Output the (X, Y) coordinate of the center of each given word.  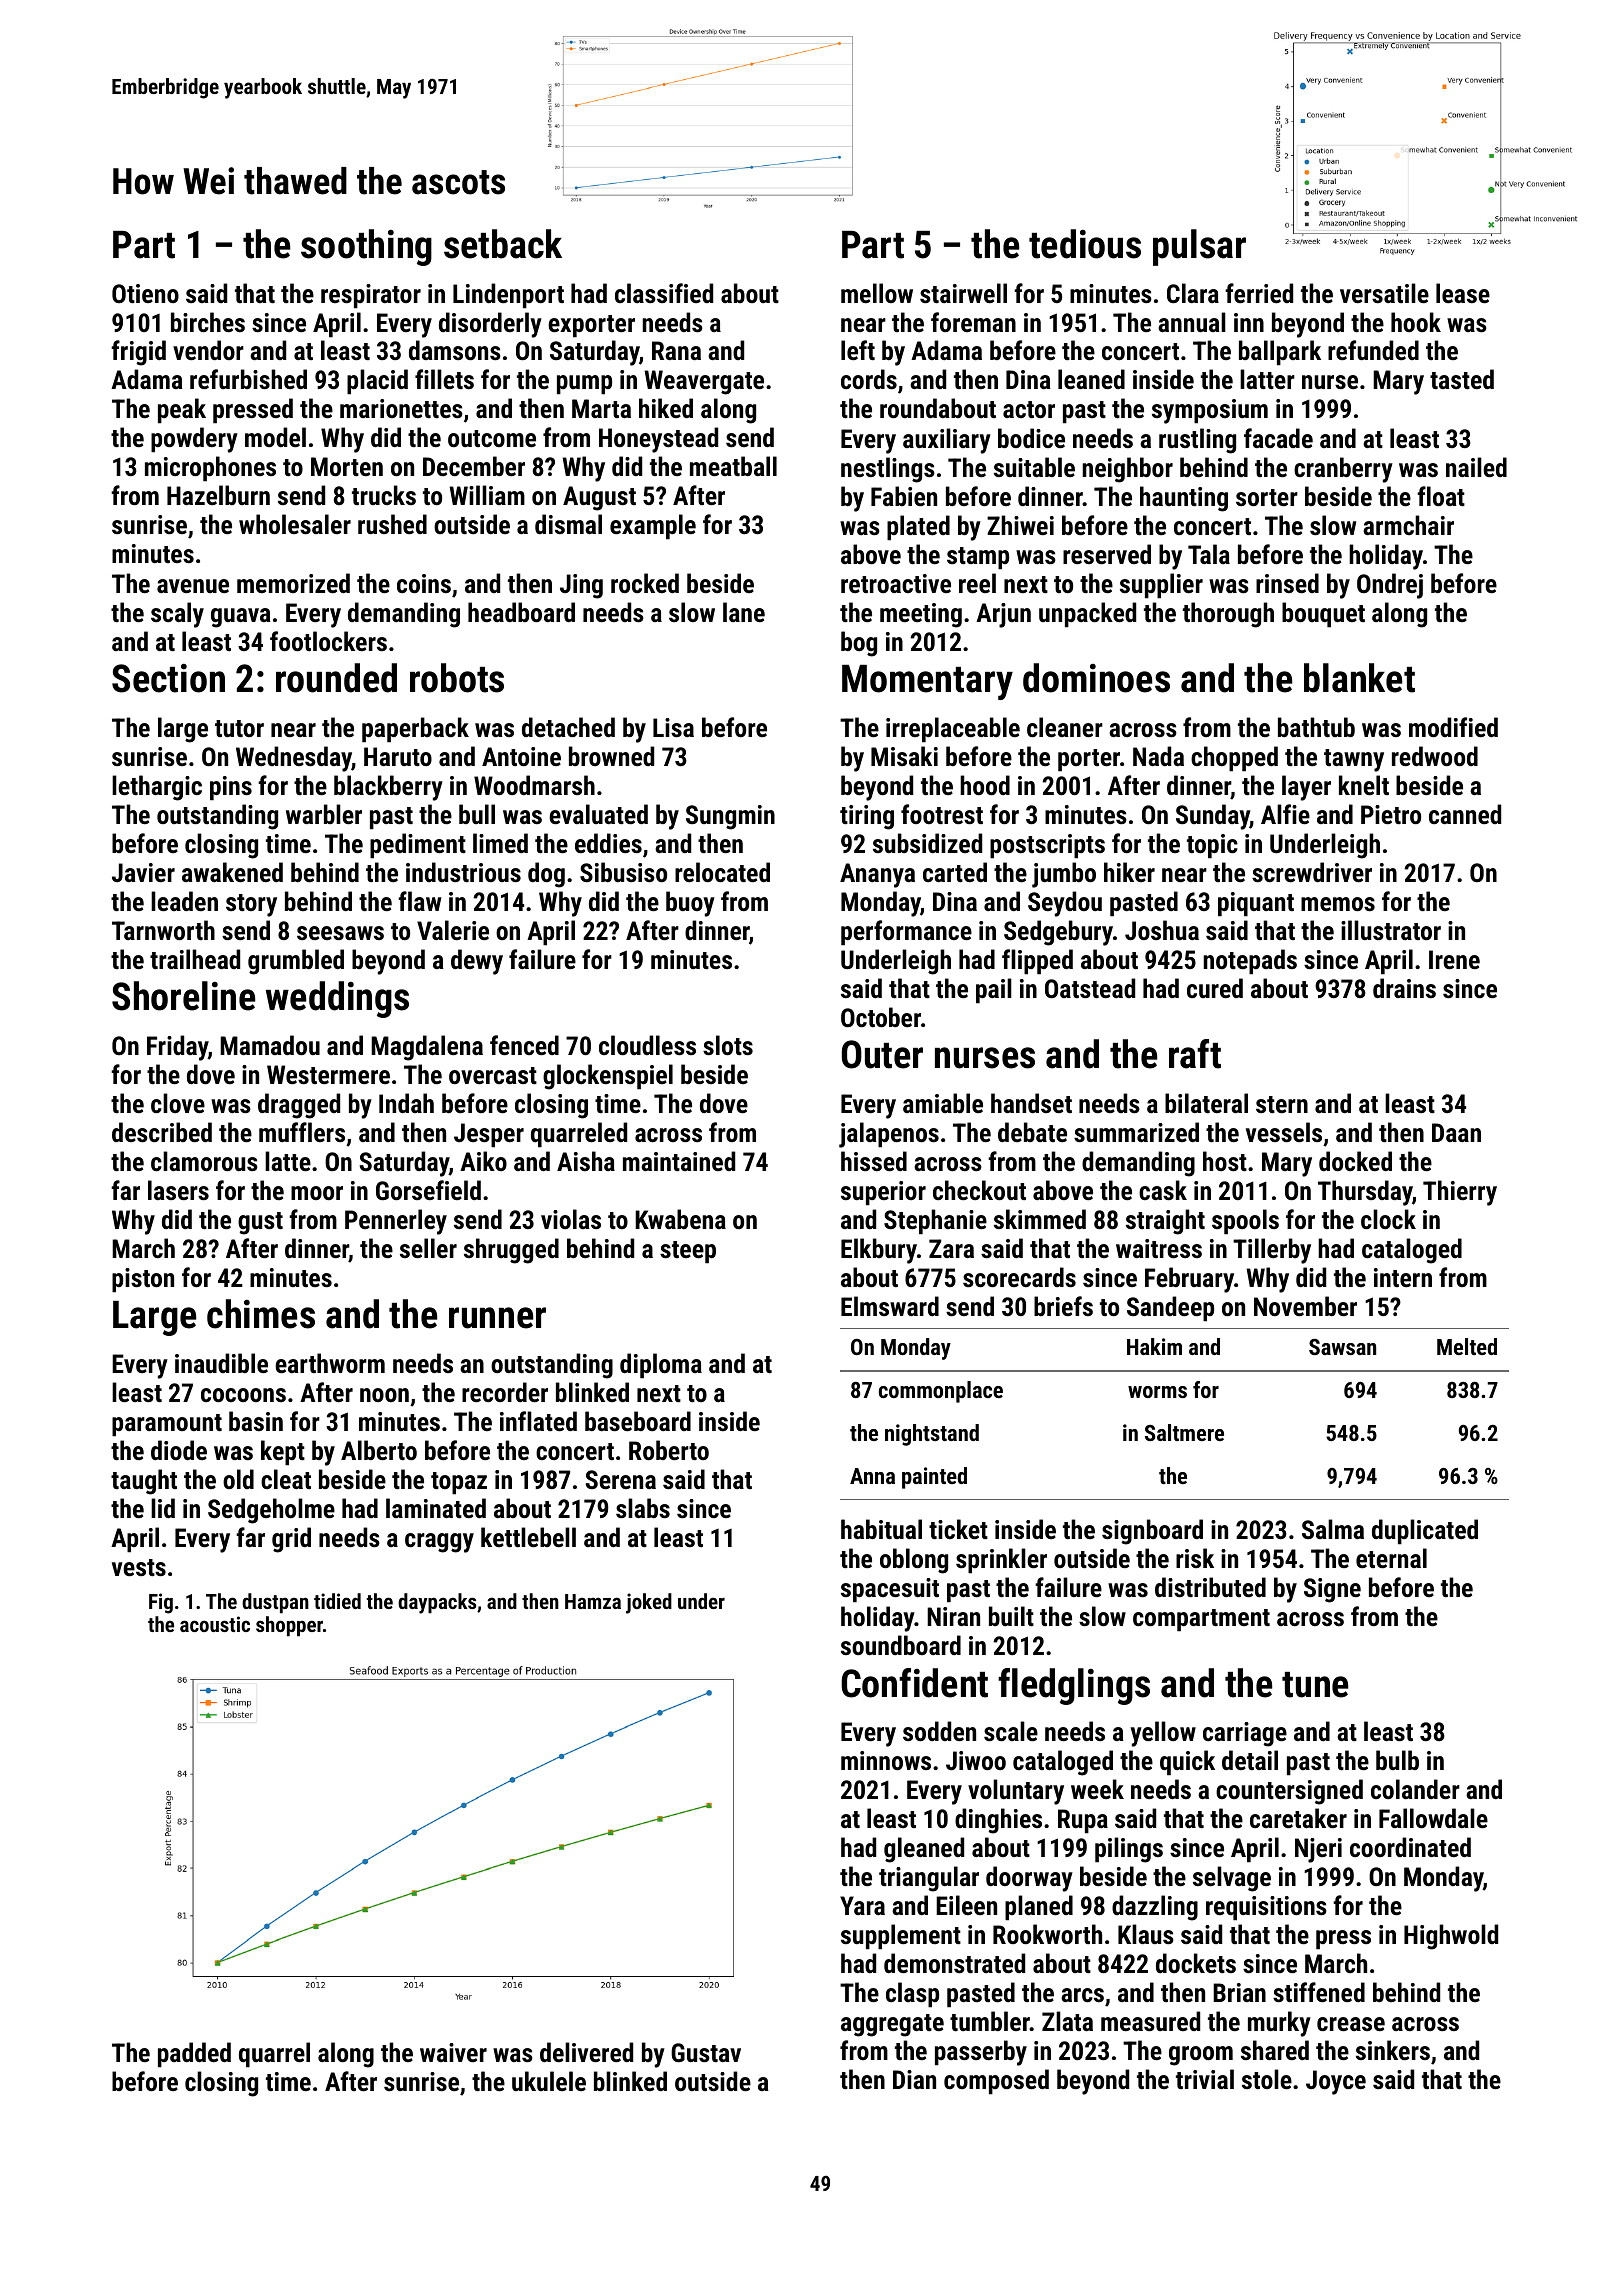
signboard (1152, 1532)
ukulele (549, 2081)
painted (934, 1478)
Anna (872, 1476)
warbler (324, 814)
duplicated (1425, 1532)
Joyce (1336, 2082)
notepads (1250, 962)
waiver (453, 2052)
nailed (1476, 467)
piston (143, 1280)
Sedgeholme (271, 1511)
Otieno (145, 293)
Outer (882, 1054)
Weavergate (704, 382)
